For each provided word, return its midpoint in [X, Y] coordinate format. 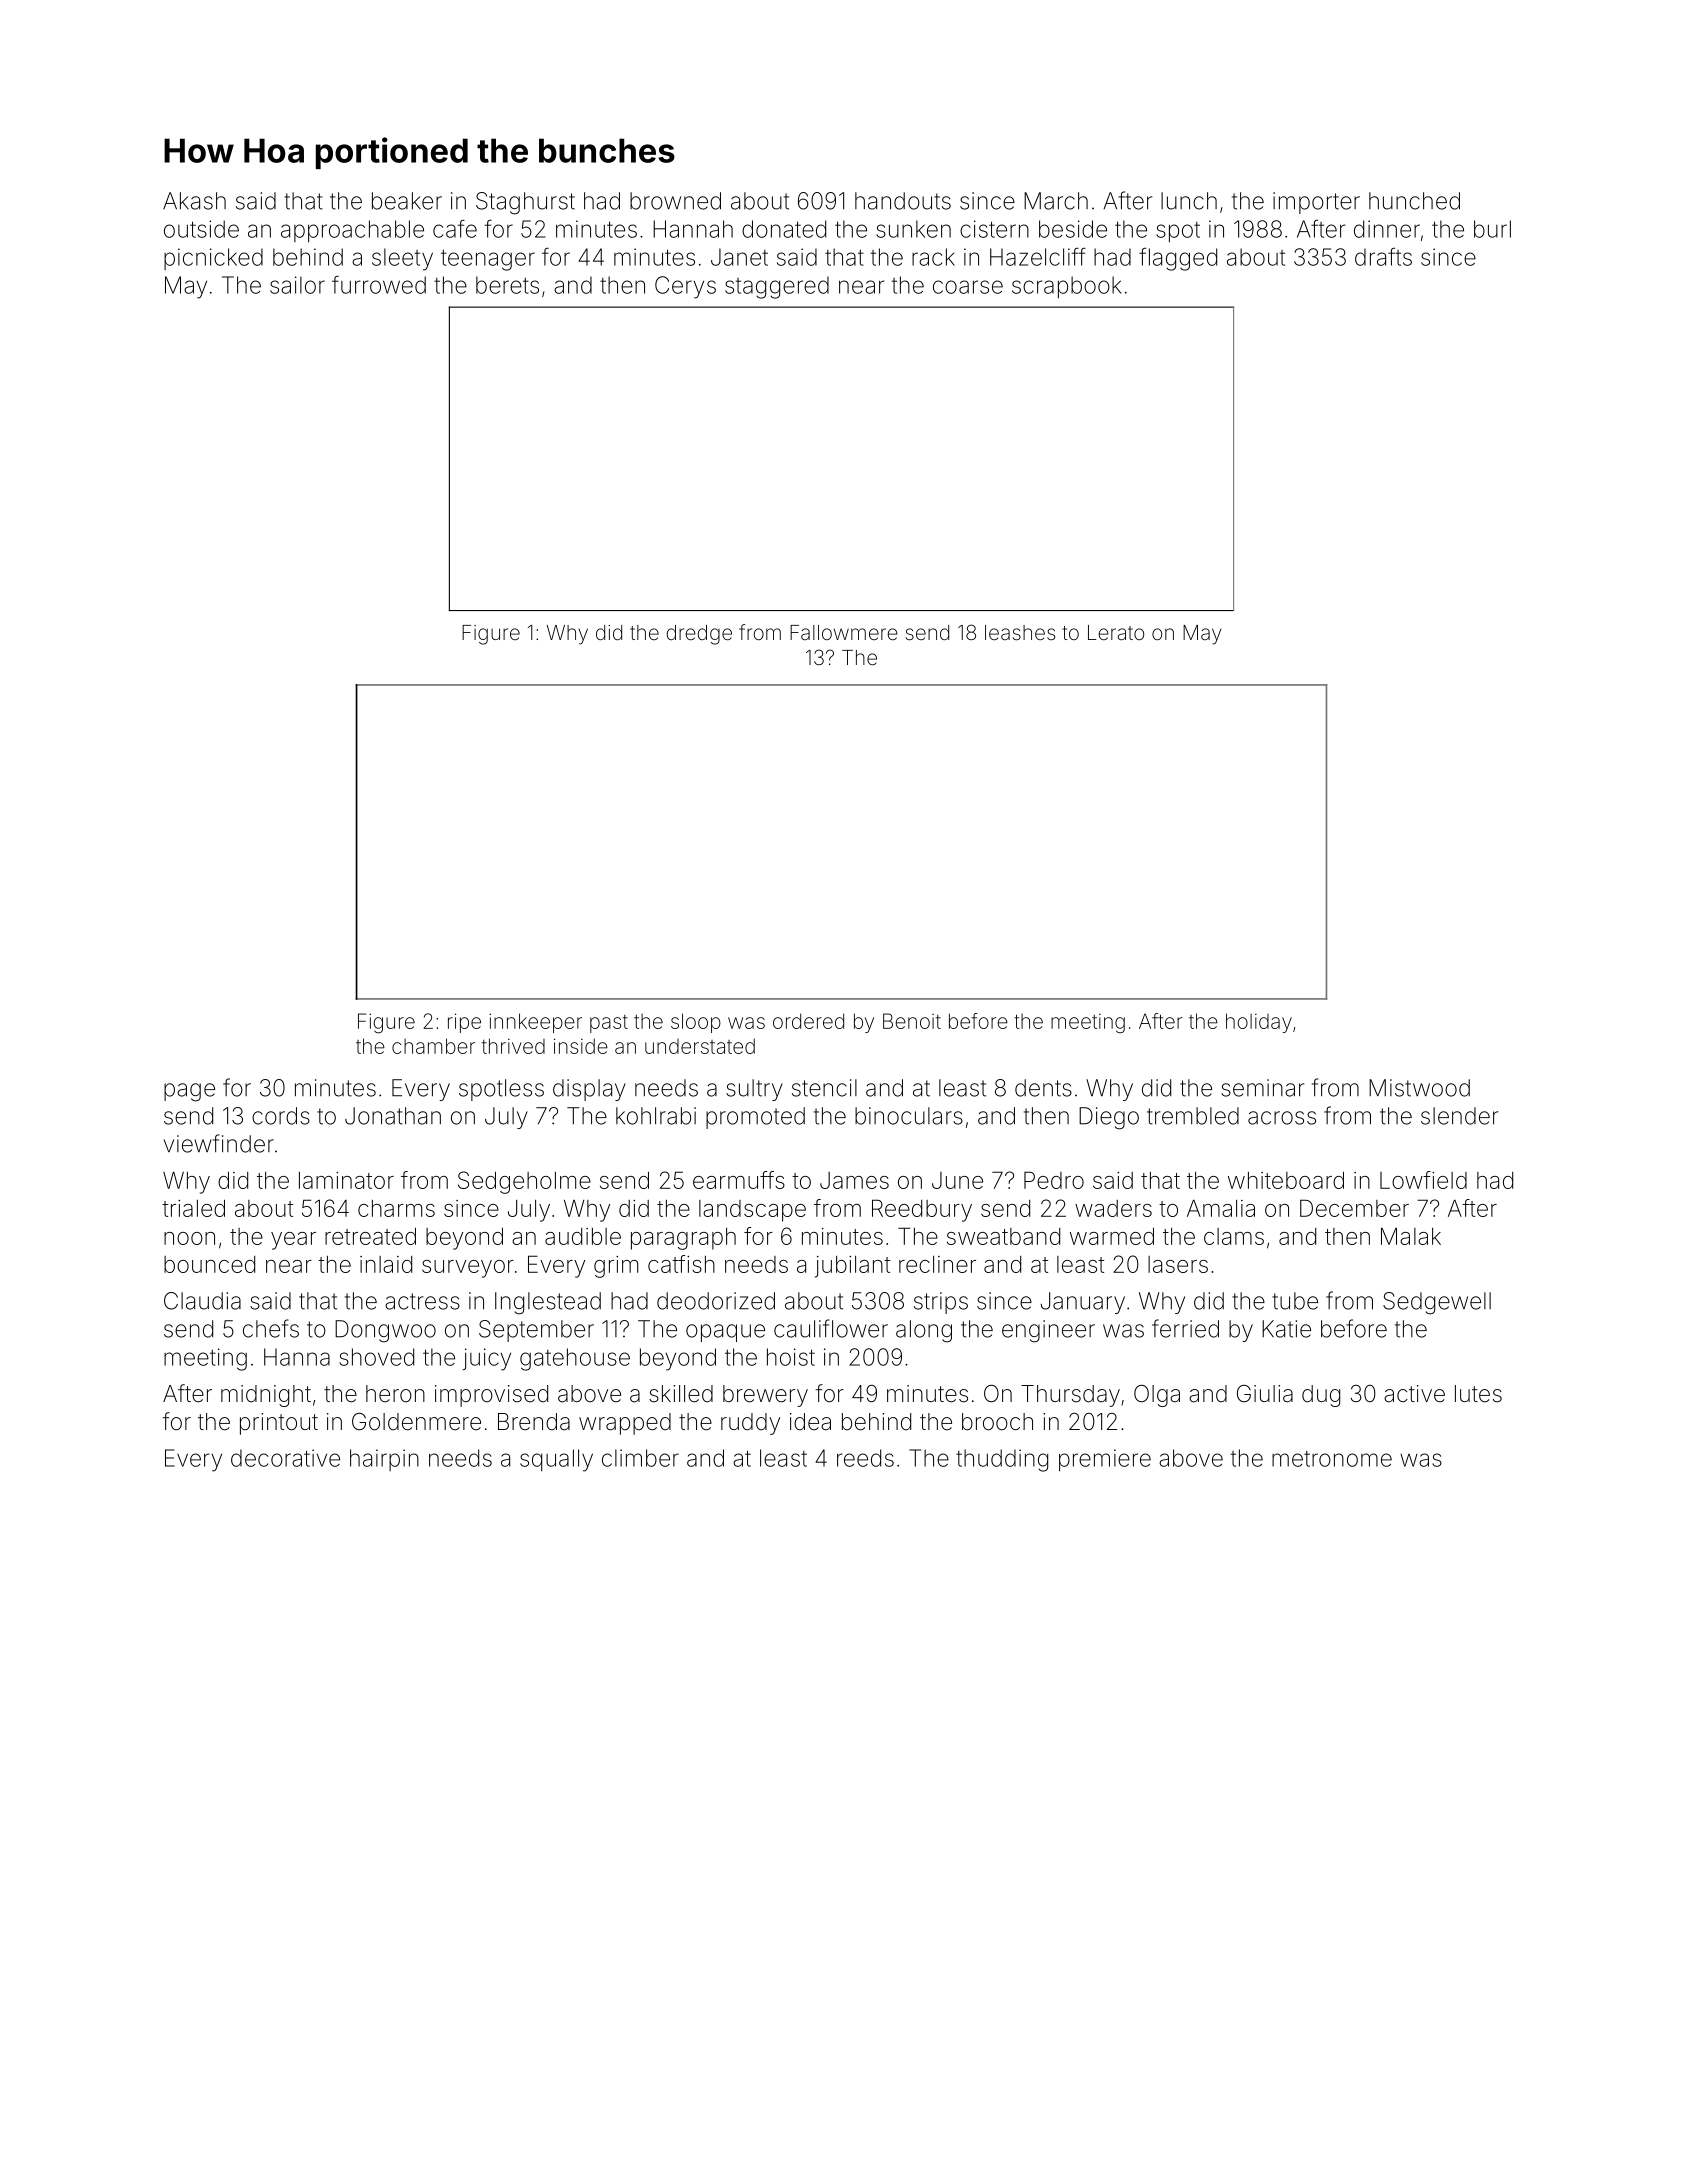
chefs [271, 1328]
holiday [1259, 1023]
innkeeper [535, 1023]
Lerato [1116, 632]
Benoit [912, 1021]
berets [507, 285]
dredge [699, 635]
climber [640, 1458]
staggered [777, 287]
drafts [1383, 257]
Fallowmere [844, 632]
